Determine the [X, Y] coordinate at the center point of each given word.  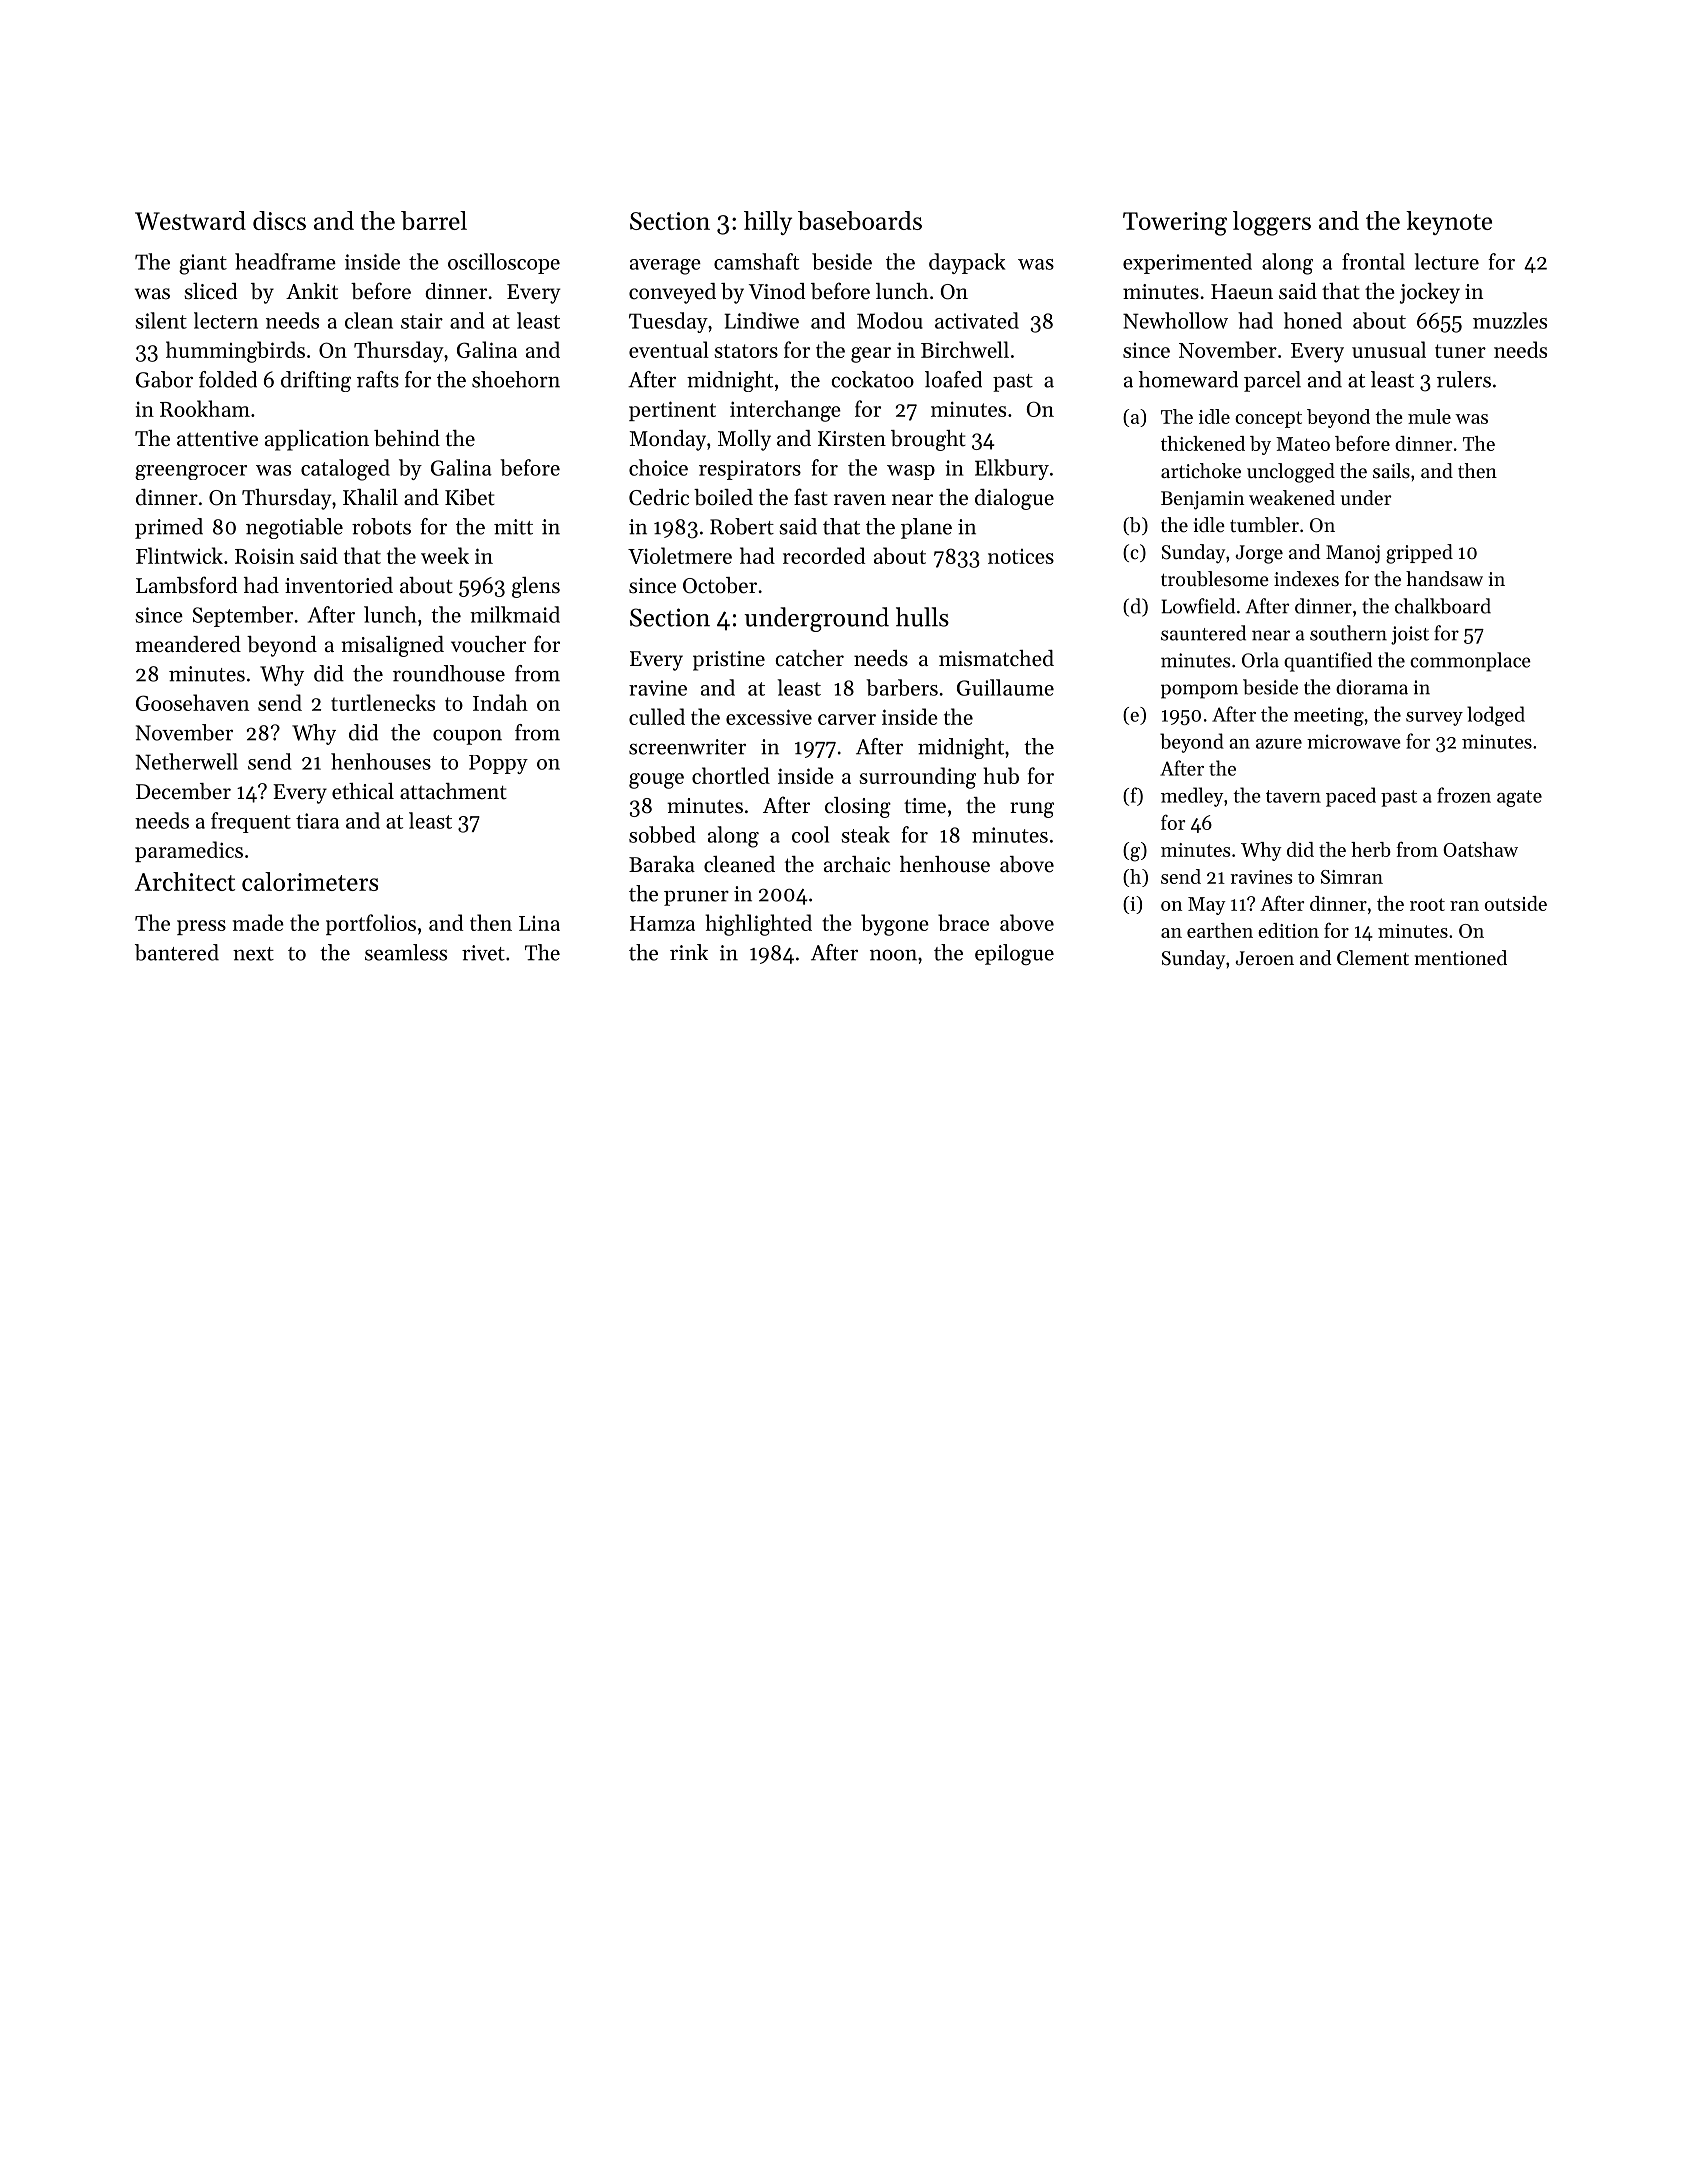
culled [657, 716]
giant [203, 264]
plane [926, 528]
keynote [1449, 223]
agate [1519, 798]
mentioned [1461, 958]
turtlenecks [383, 702]
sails [1391, 470]
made [258, 922]
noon [893, 955]
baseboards [860, 220]
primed [169, 528]
